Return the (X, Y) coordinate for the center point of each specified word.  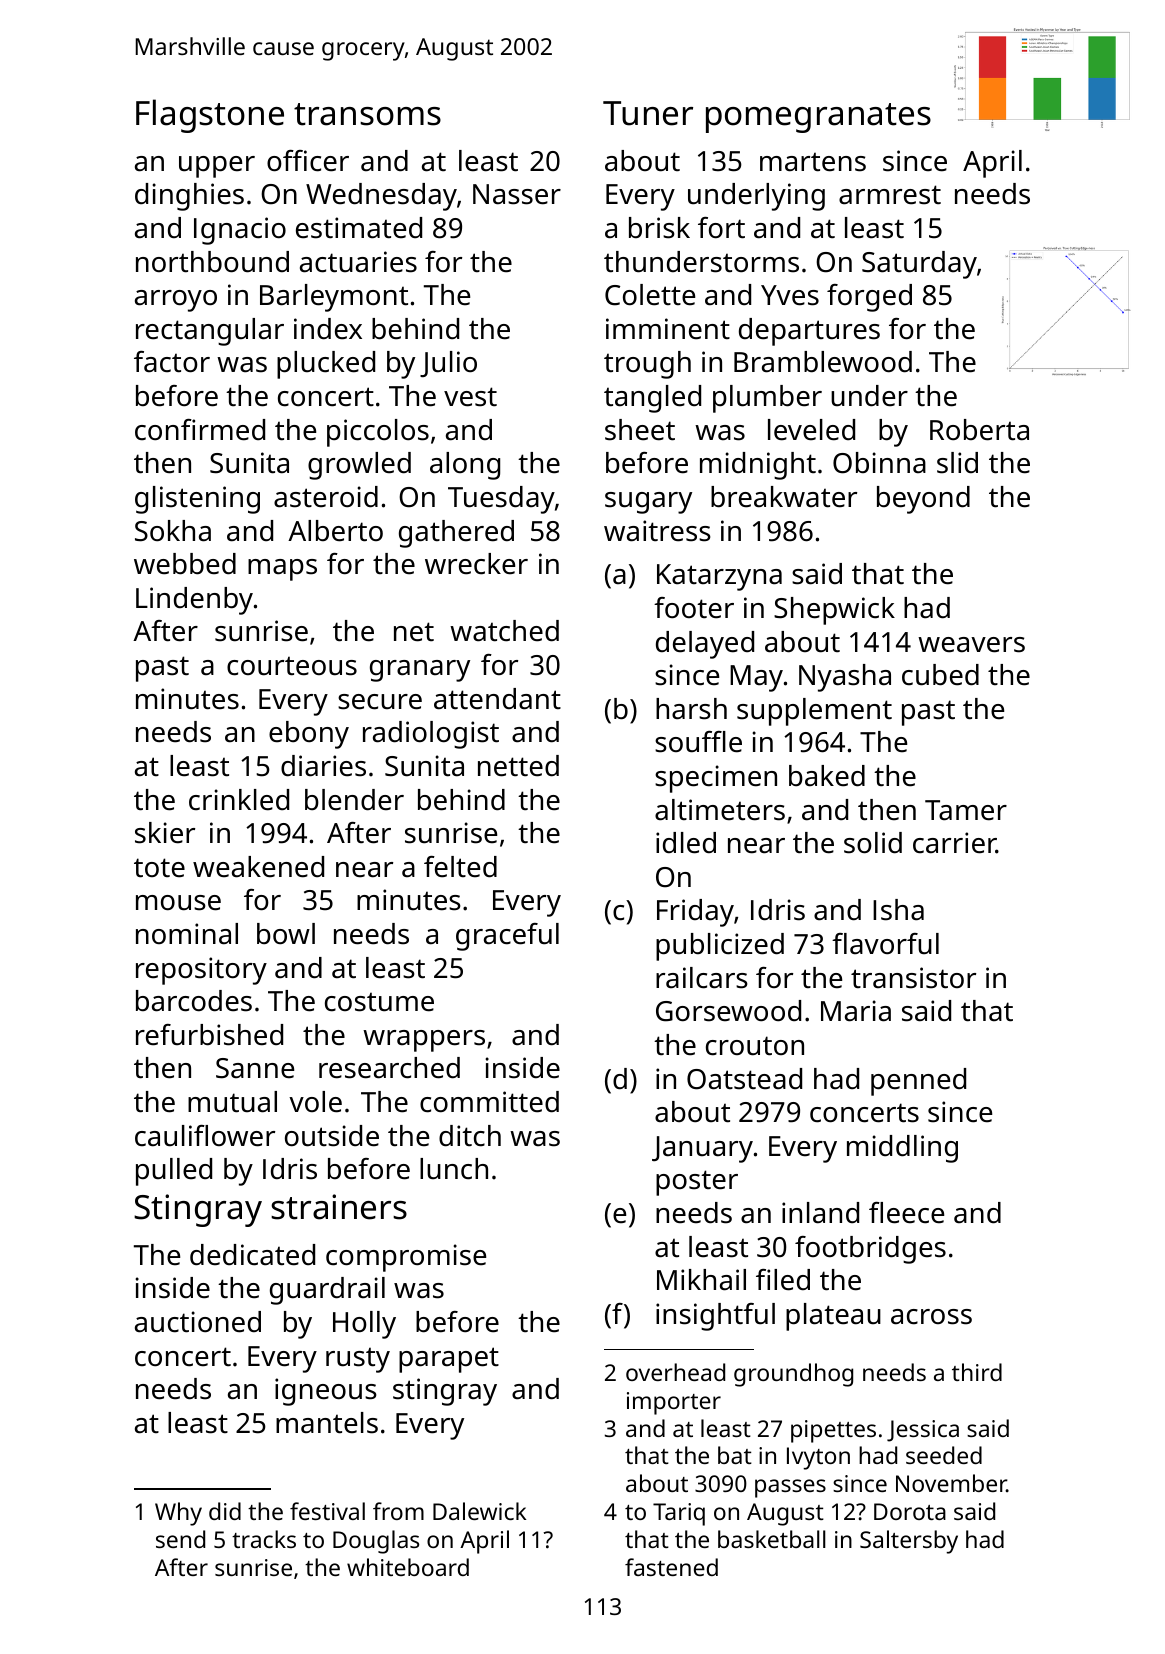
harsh (691, 709)
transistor (913, 978)
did (225, 1511)
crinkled (239, 800)
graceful (507, 937)
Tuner (648, 113)
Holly (364, 1325)
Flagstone (210, 116)
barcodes (194, 1001)
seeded (944, 1455)
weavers (971, 645)
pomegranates (818, 118)
